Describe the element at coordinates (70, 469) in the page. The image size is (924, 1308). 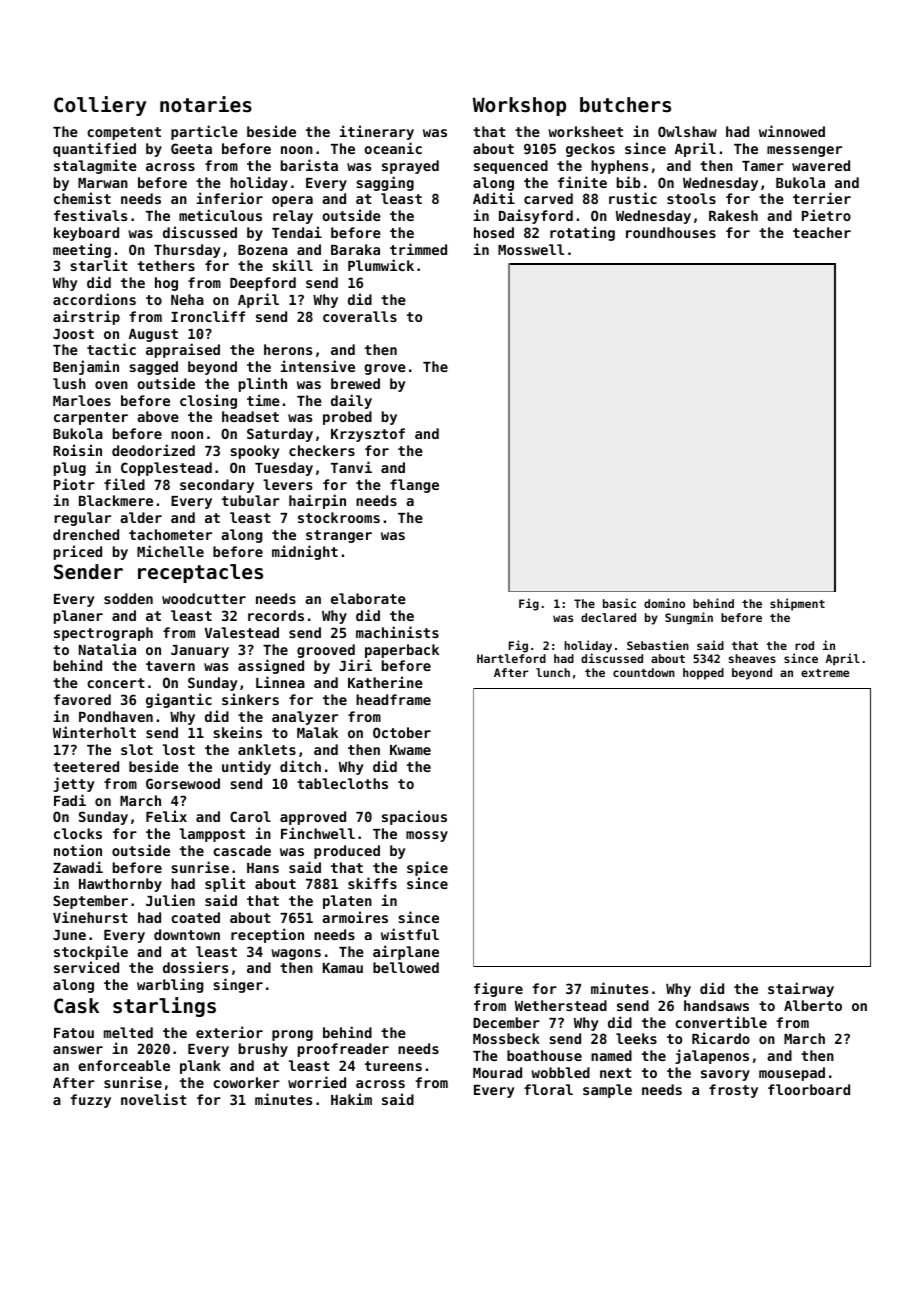
I see `plug` at that location.
